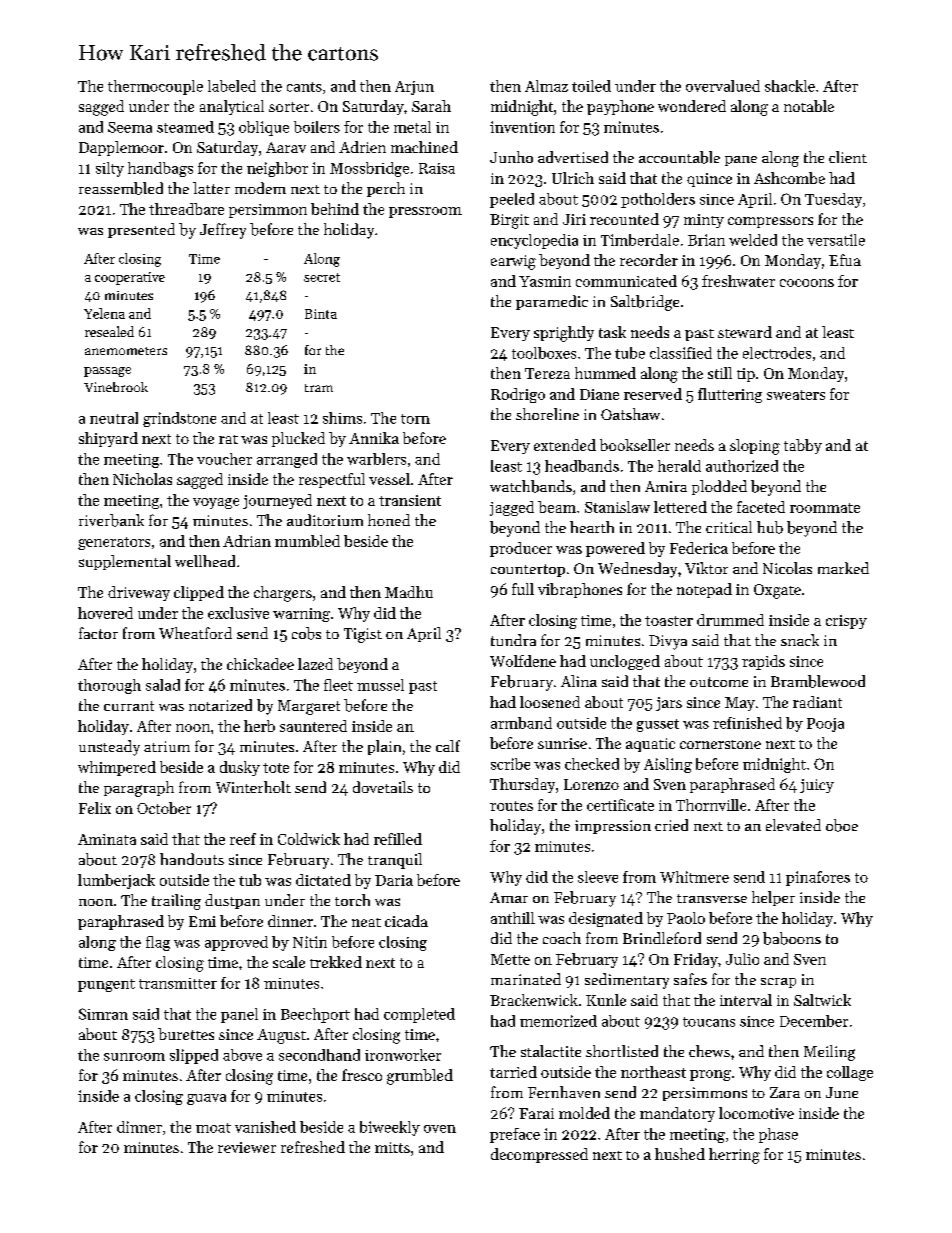  Describe the element at coordinates (534, 241) in the screenshot. I see `encyclopedia` at that location.
